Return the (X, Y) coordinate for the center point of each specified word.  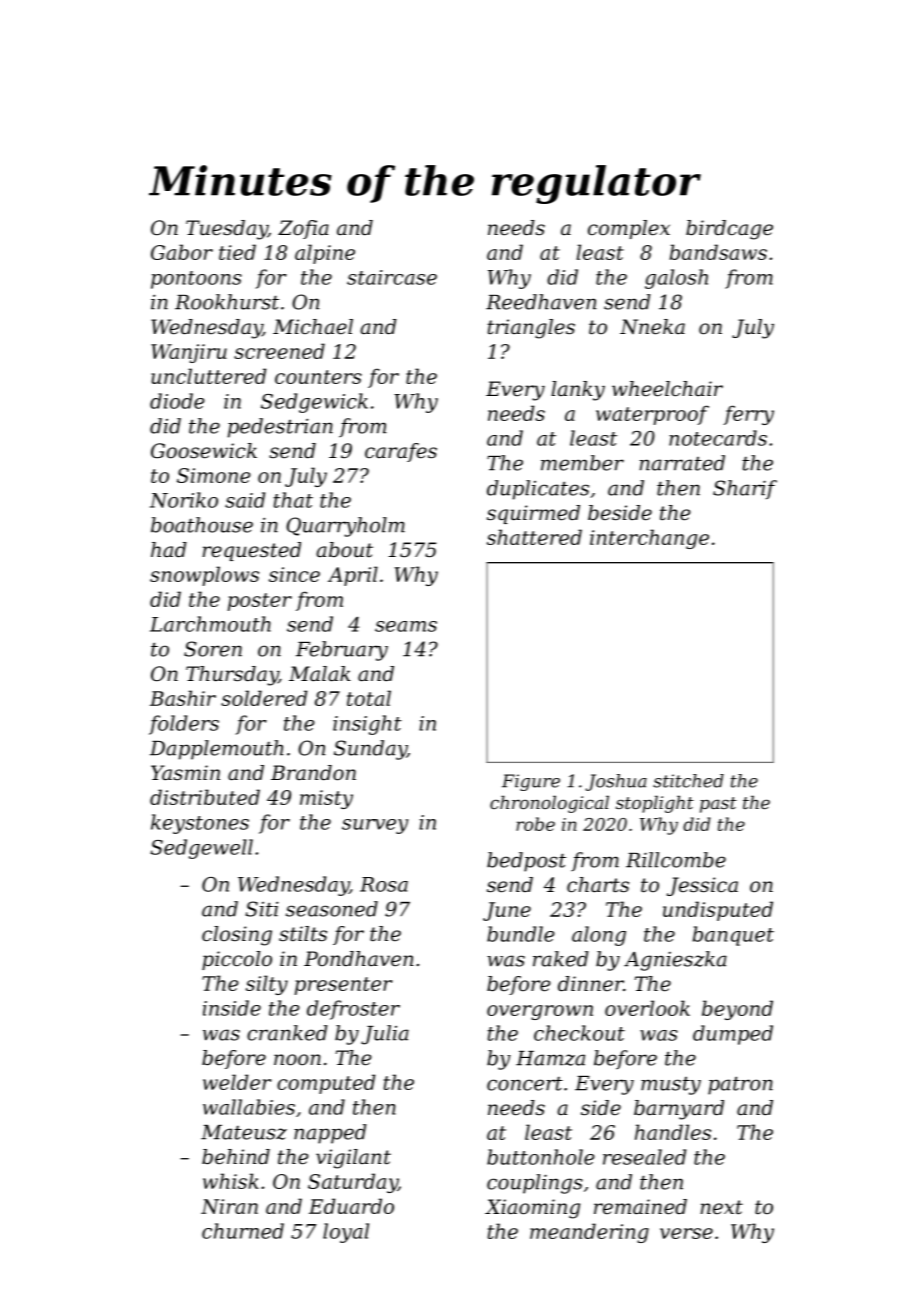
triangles (531, 329)
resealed (644, 1157)
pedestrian (280, 428)
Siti (262, 909)
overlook (647, 1008)
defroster (353, 1010)
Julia (385, 1035)
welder (237, 1082)
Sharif (745, 489)
